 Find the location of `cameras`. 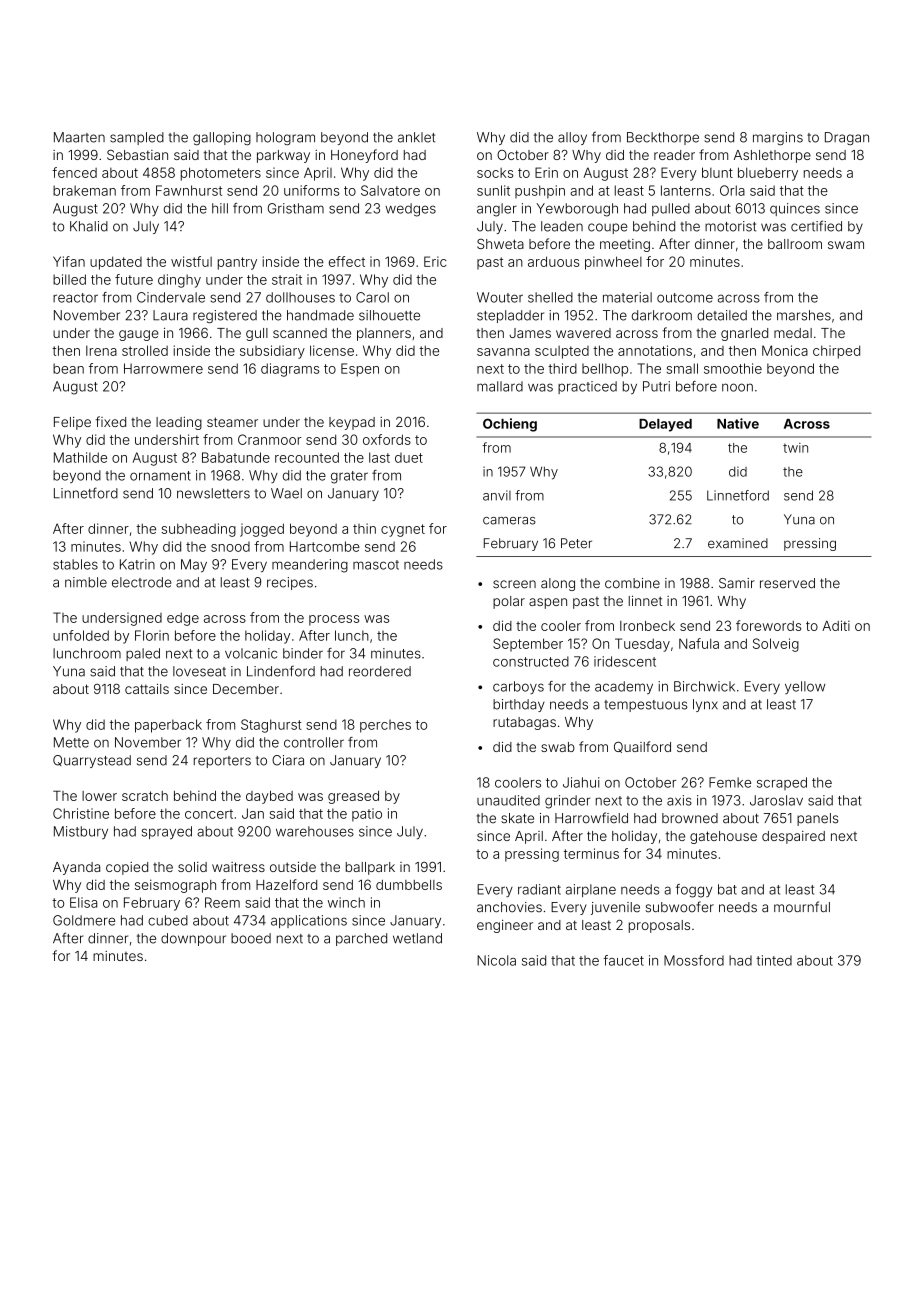

cameras is located at coordinates (509, 521).
